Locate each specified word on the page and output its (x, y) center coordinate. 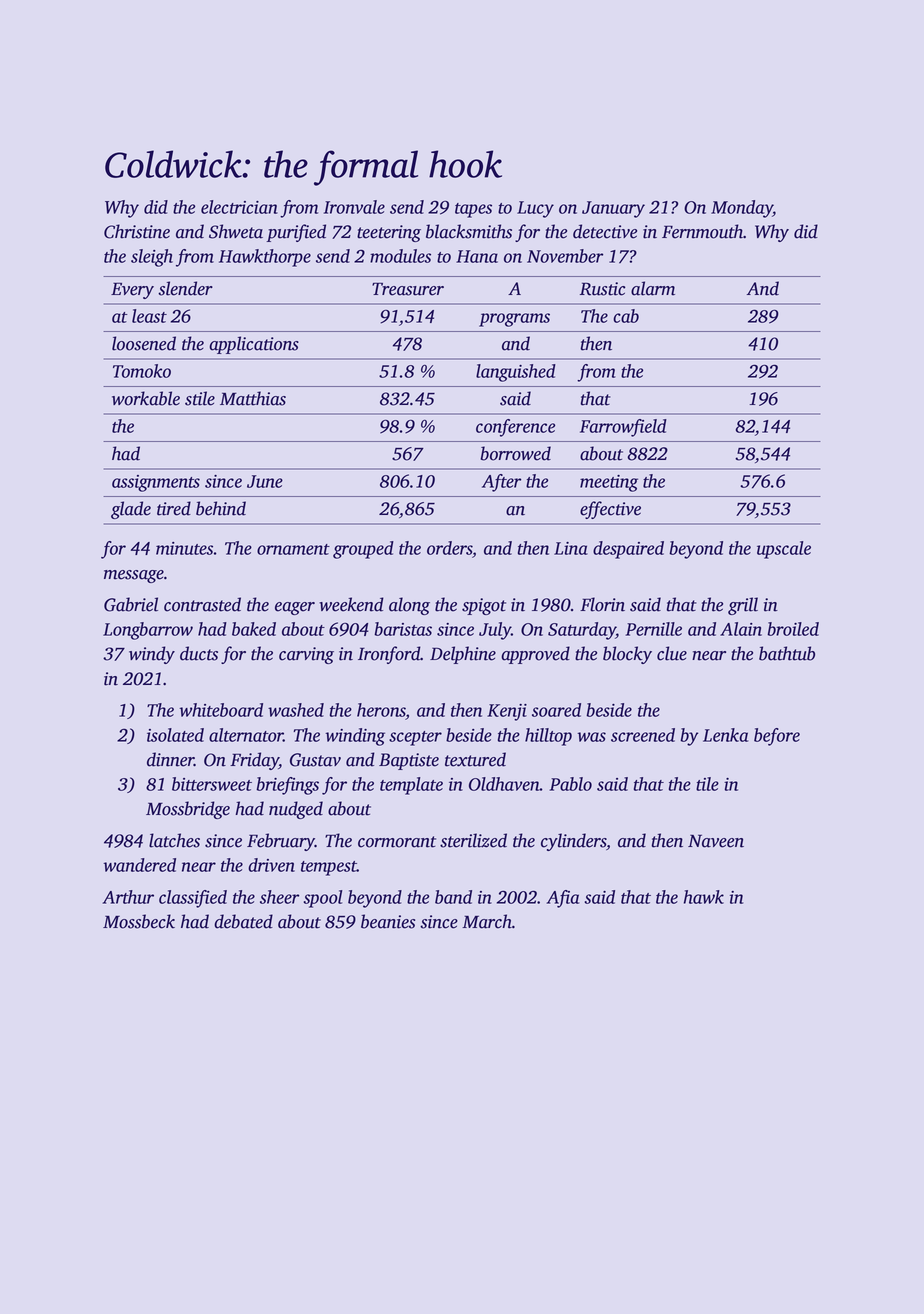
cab (626, 316)
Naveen (716, 841)
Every (132, 290)
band (453, 897)
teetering (389, 233)
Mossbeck (139, 921)
